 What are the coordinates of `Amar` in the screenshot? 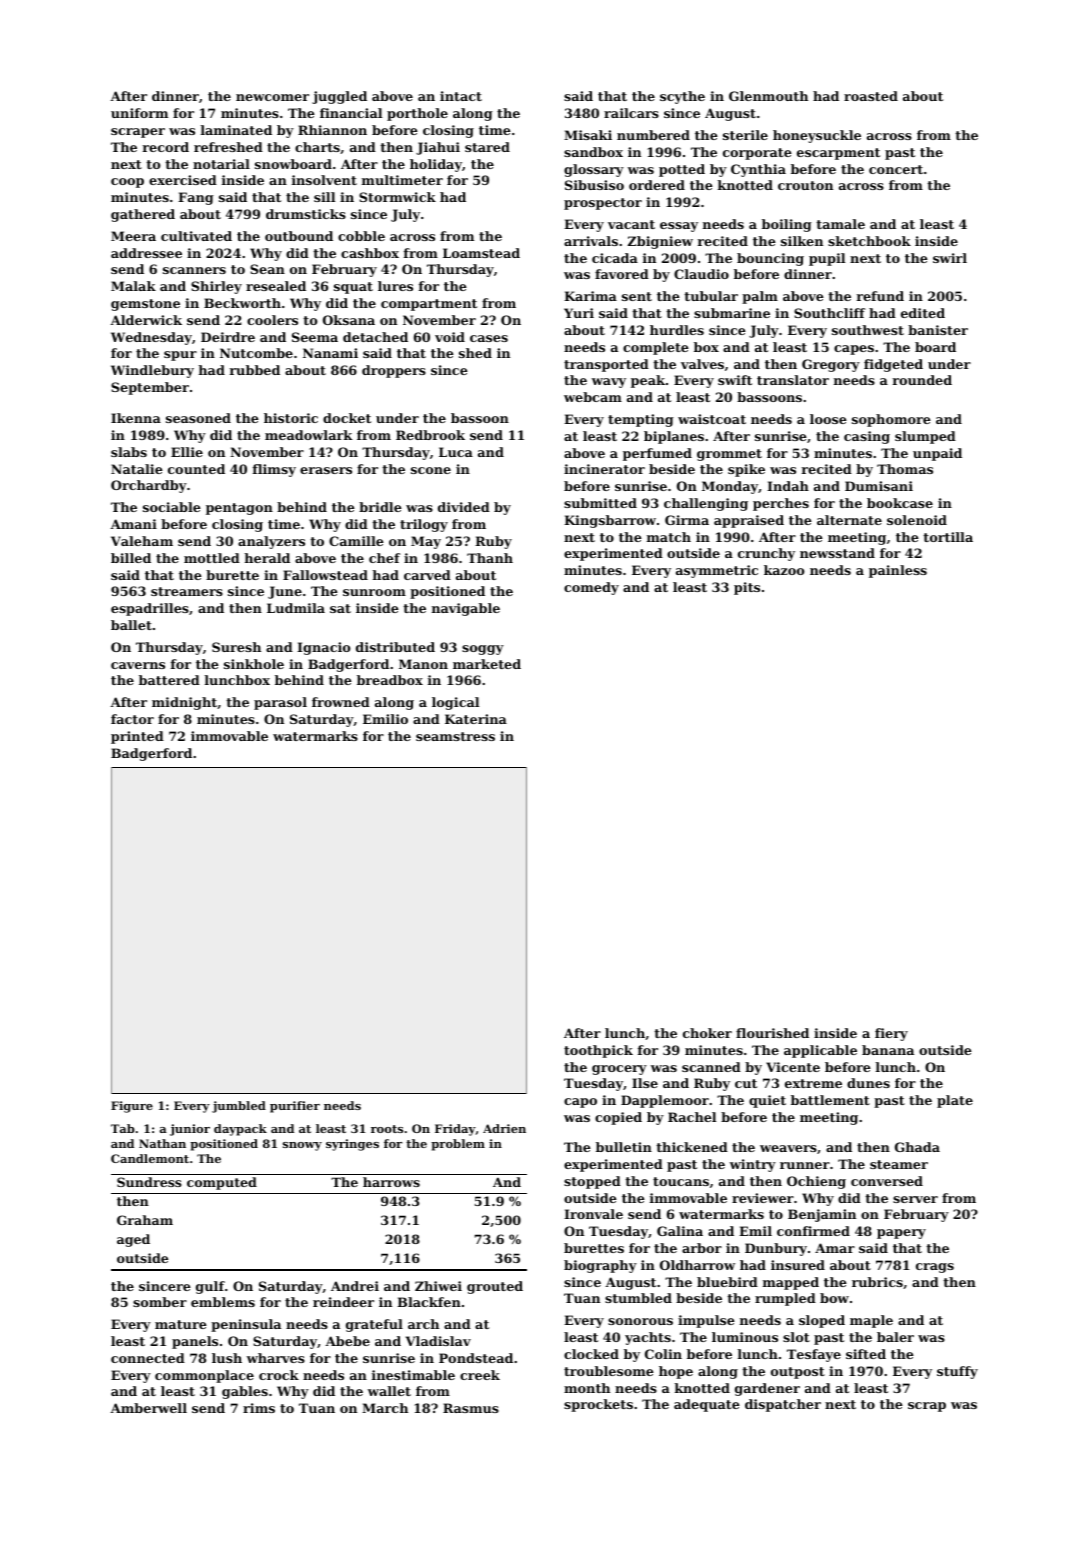 It's located at (835, 1248).
